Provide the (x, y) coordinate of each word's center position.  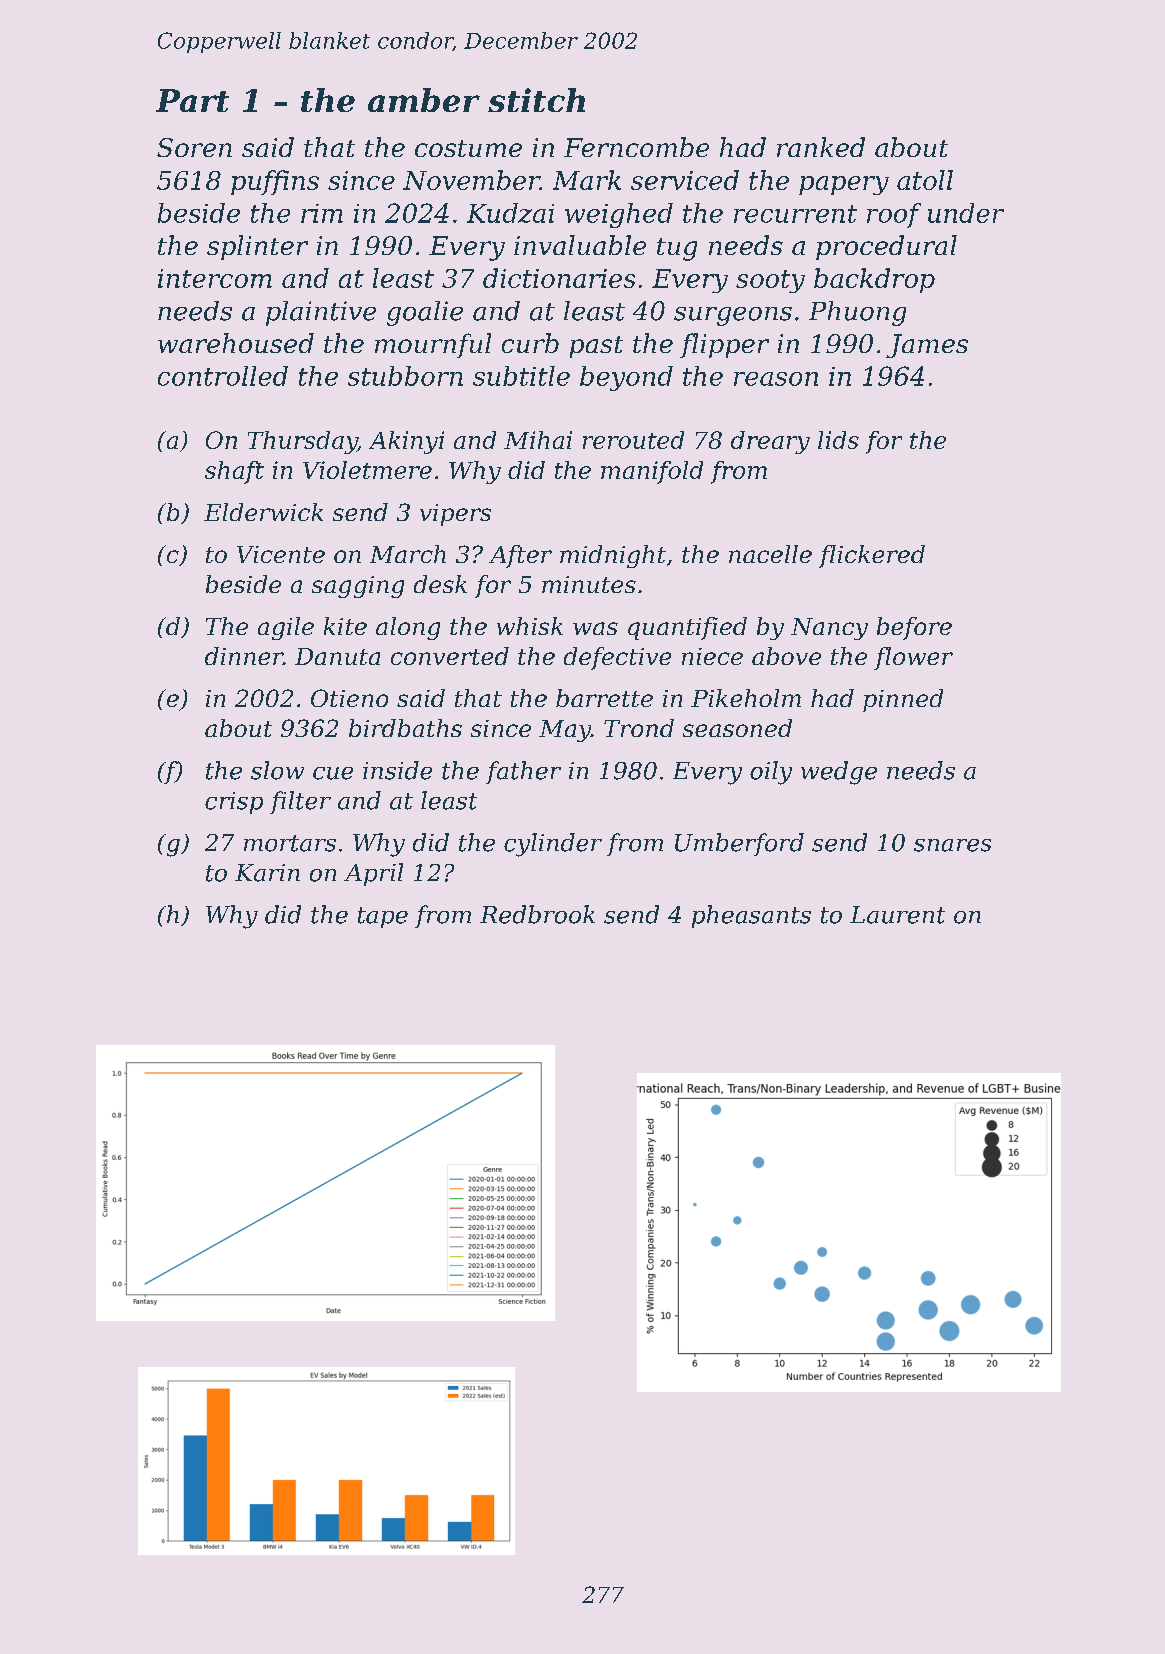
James (927, 346)
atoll (925, 180)
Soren (194, 147)
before (914, 628)
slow (277, 770)
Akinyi (406, 442)
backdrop (874, 280)
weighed (619, 215)
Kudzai (510, 213)
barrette (604, 698)
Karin (267, 873)
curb (530, 343)
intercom (215, 278)
